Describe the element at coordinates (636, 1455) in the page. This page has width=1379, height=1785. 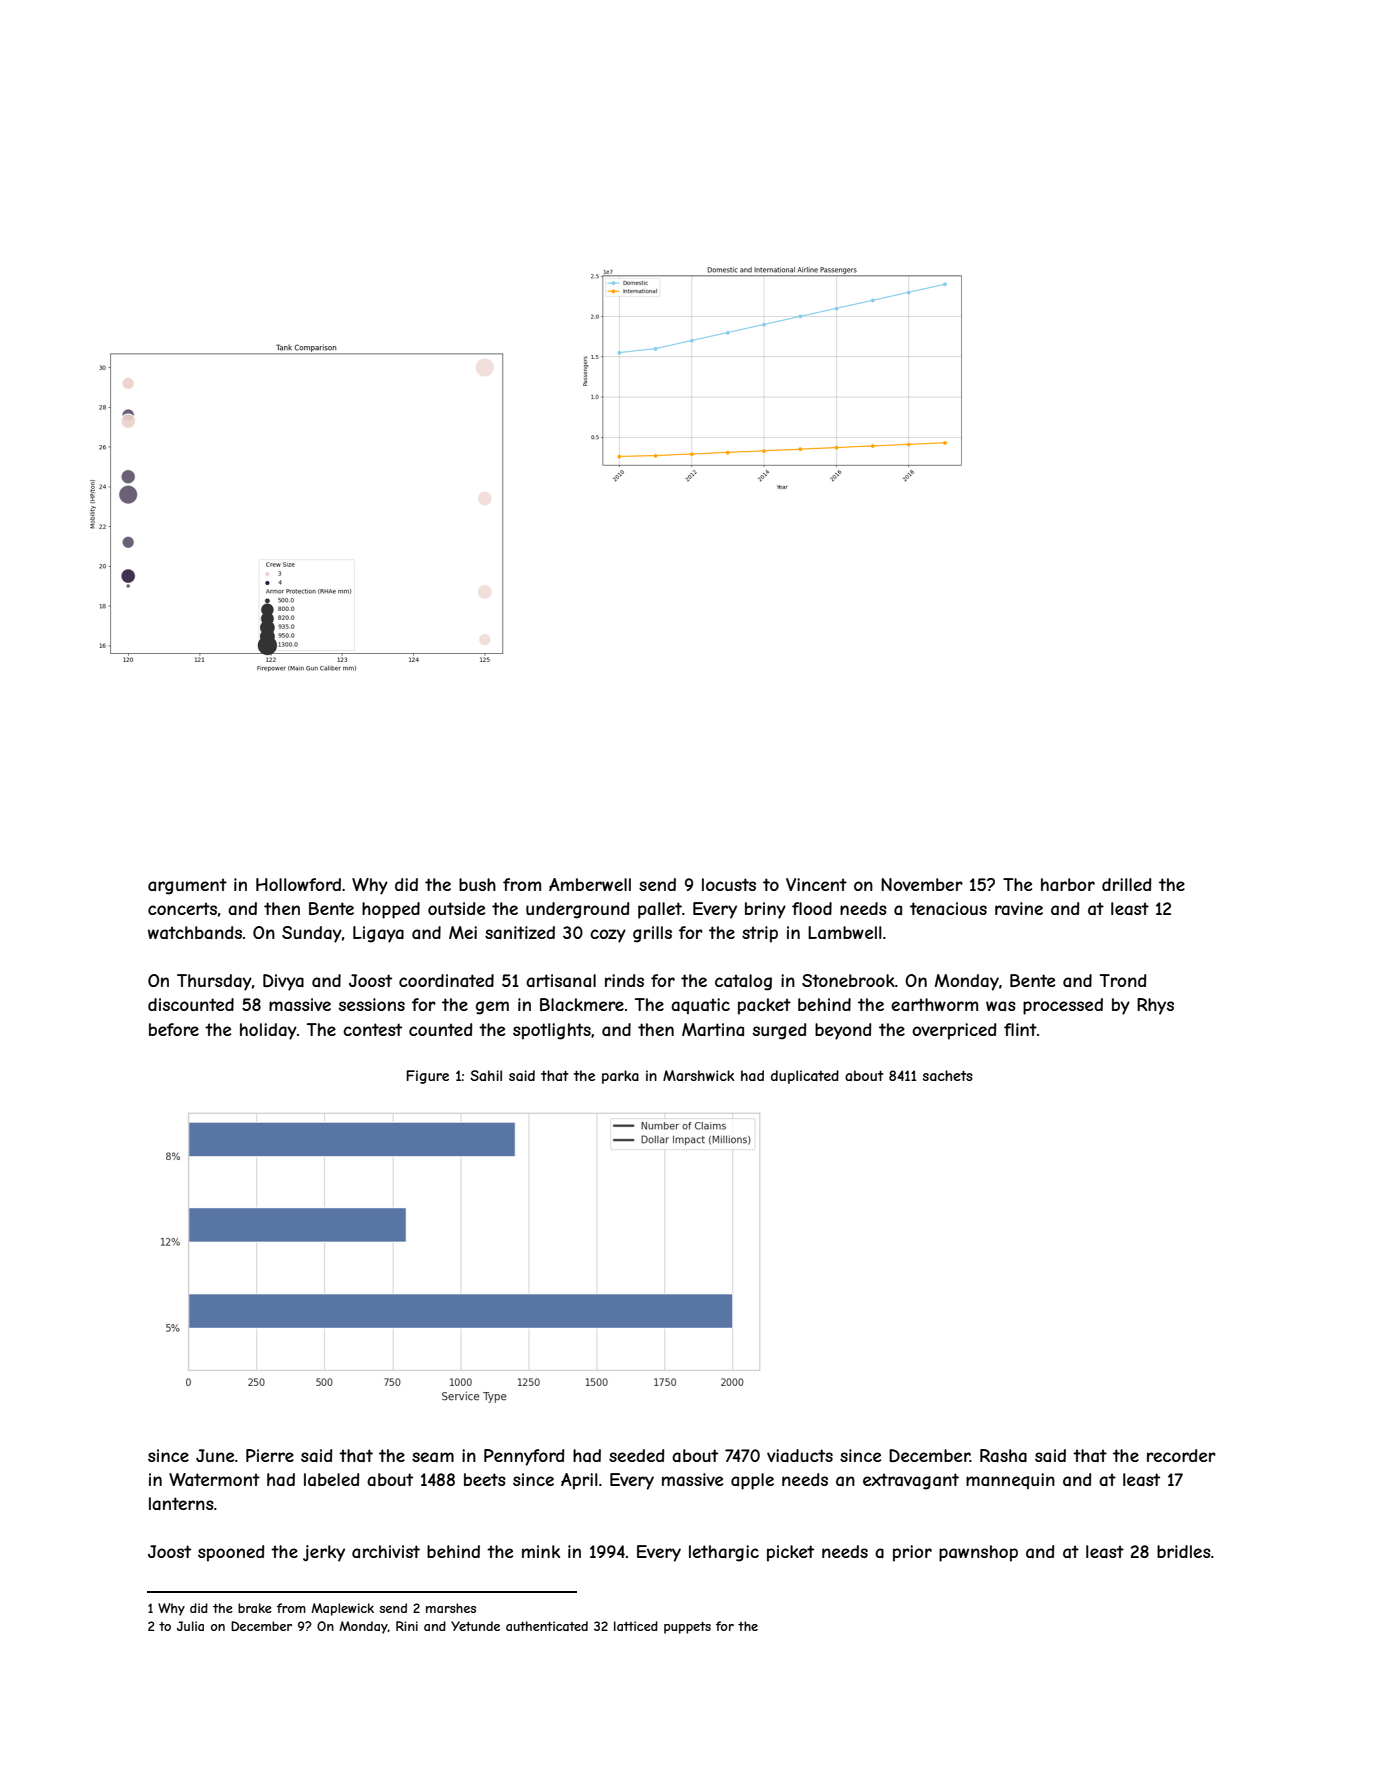
I see `seeded` at that location.
